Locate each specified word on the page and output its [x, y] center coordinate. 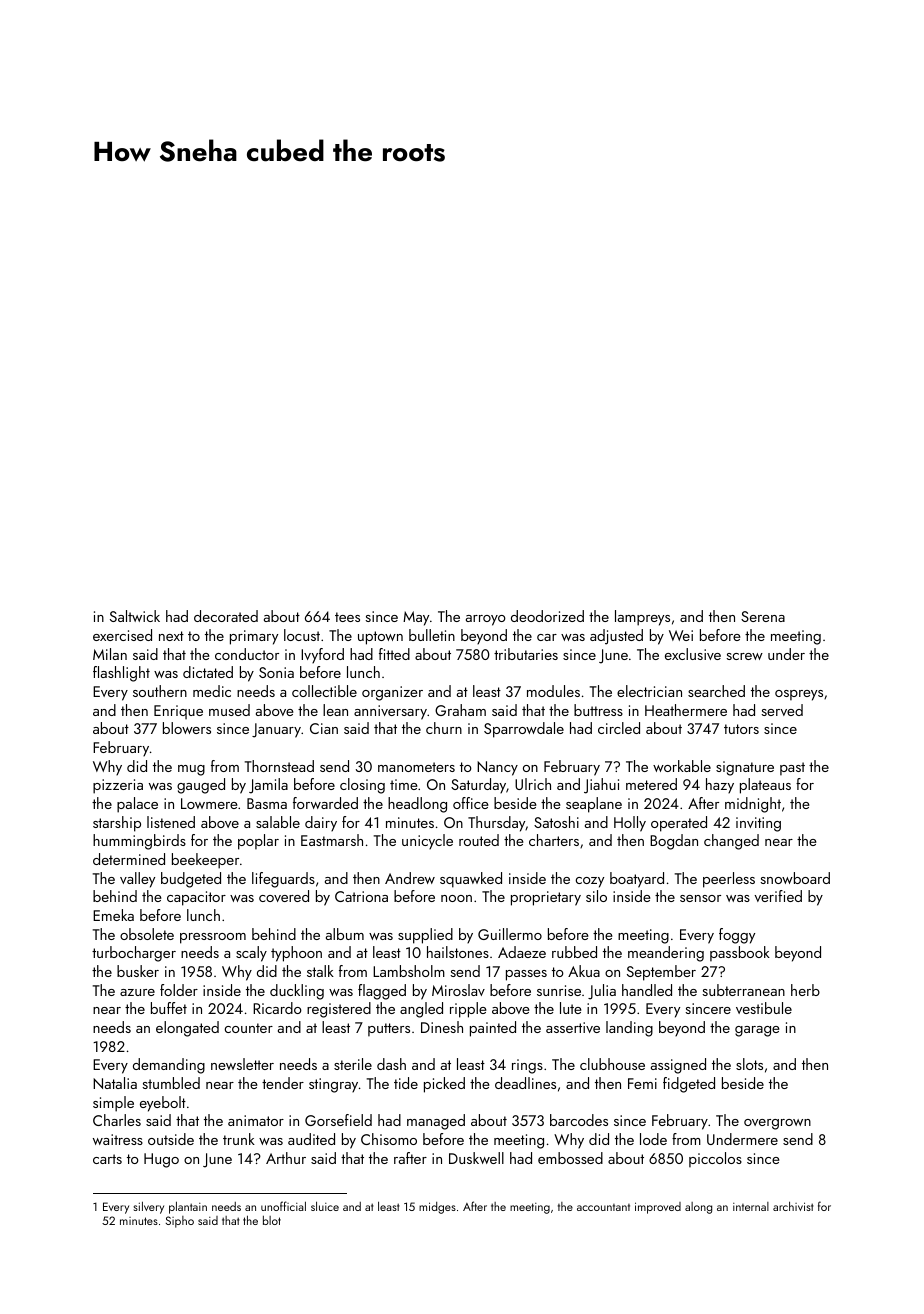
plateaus [765, 786]
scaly [251, 954]
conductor [247, 654]
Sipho [180, 1222]
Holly [630, 824]
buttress [598, 710]
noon [456, 898]
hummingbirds [139, 842]
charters [554, 840]
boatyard [637, 880]
